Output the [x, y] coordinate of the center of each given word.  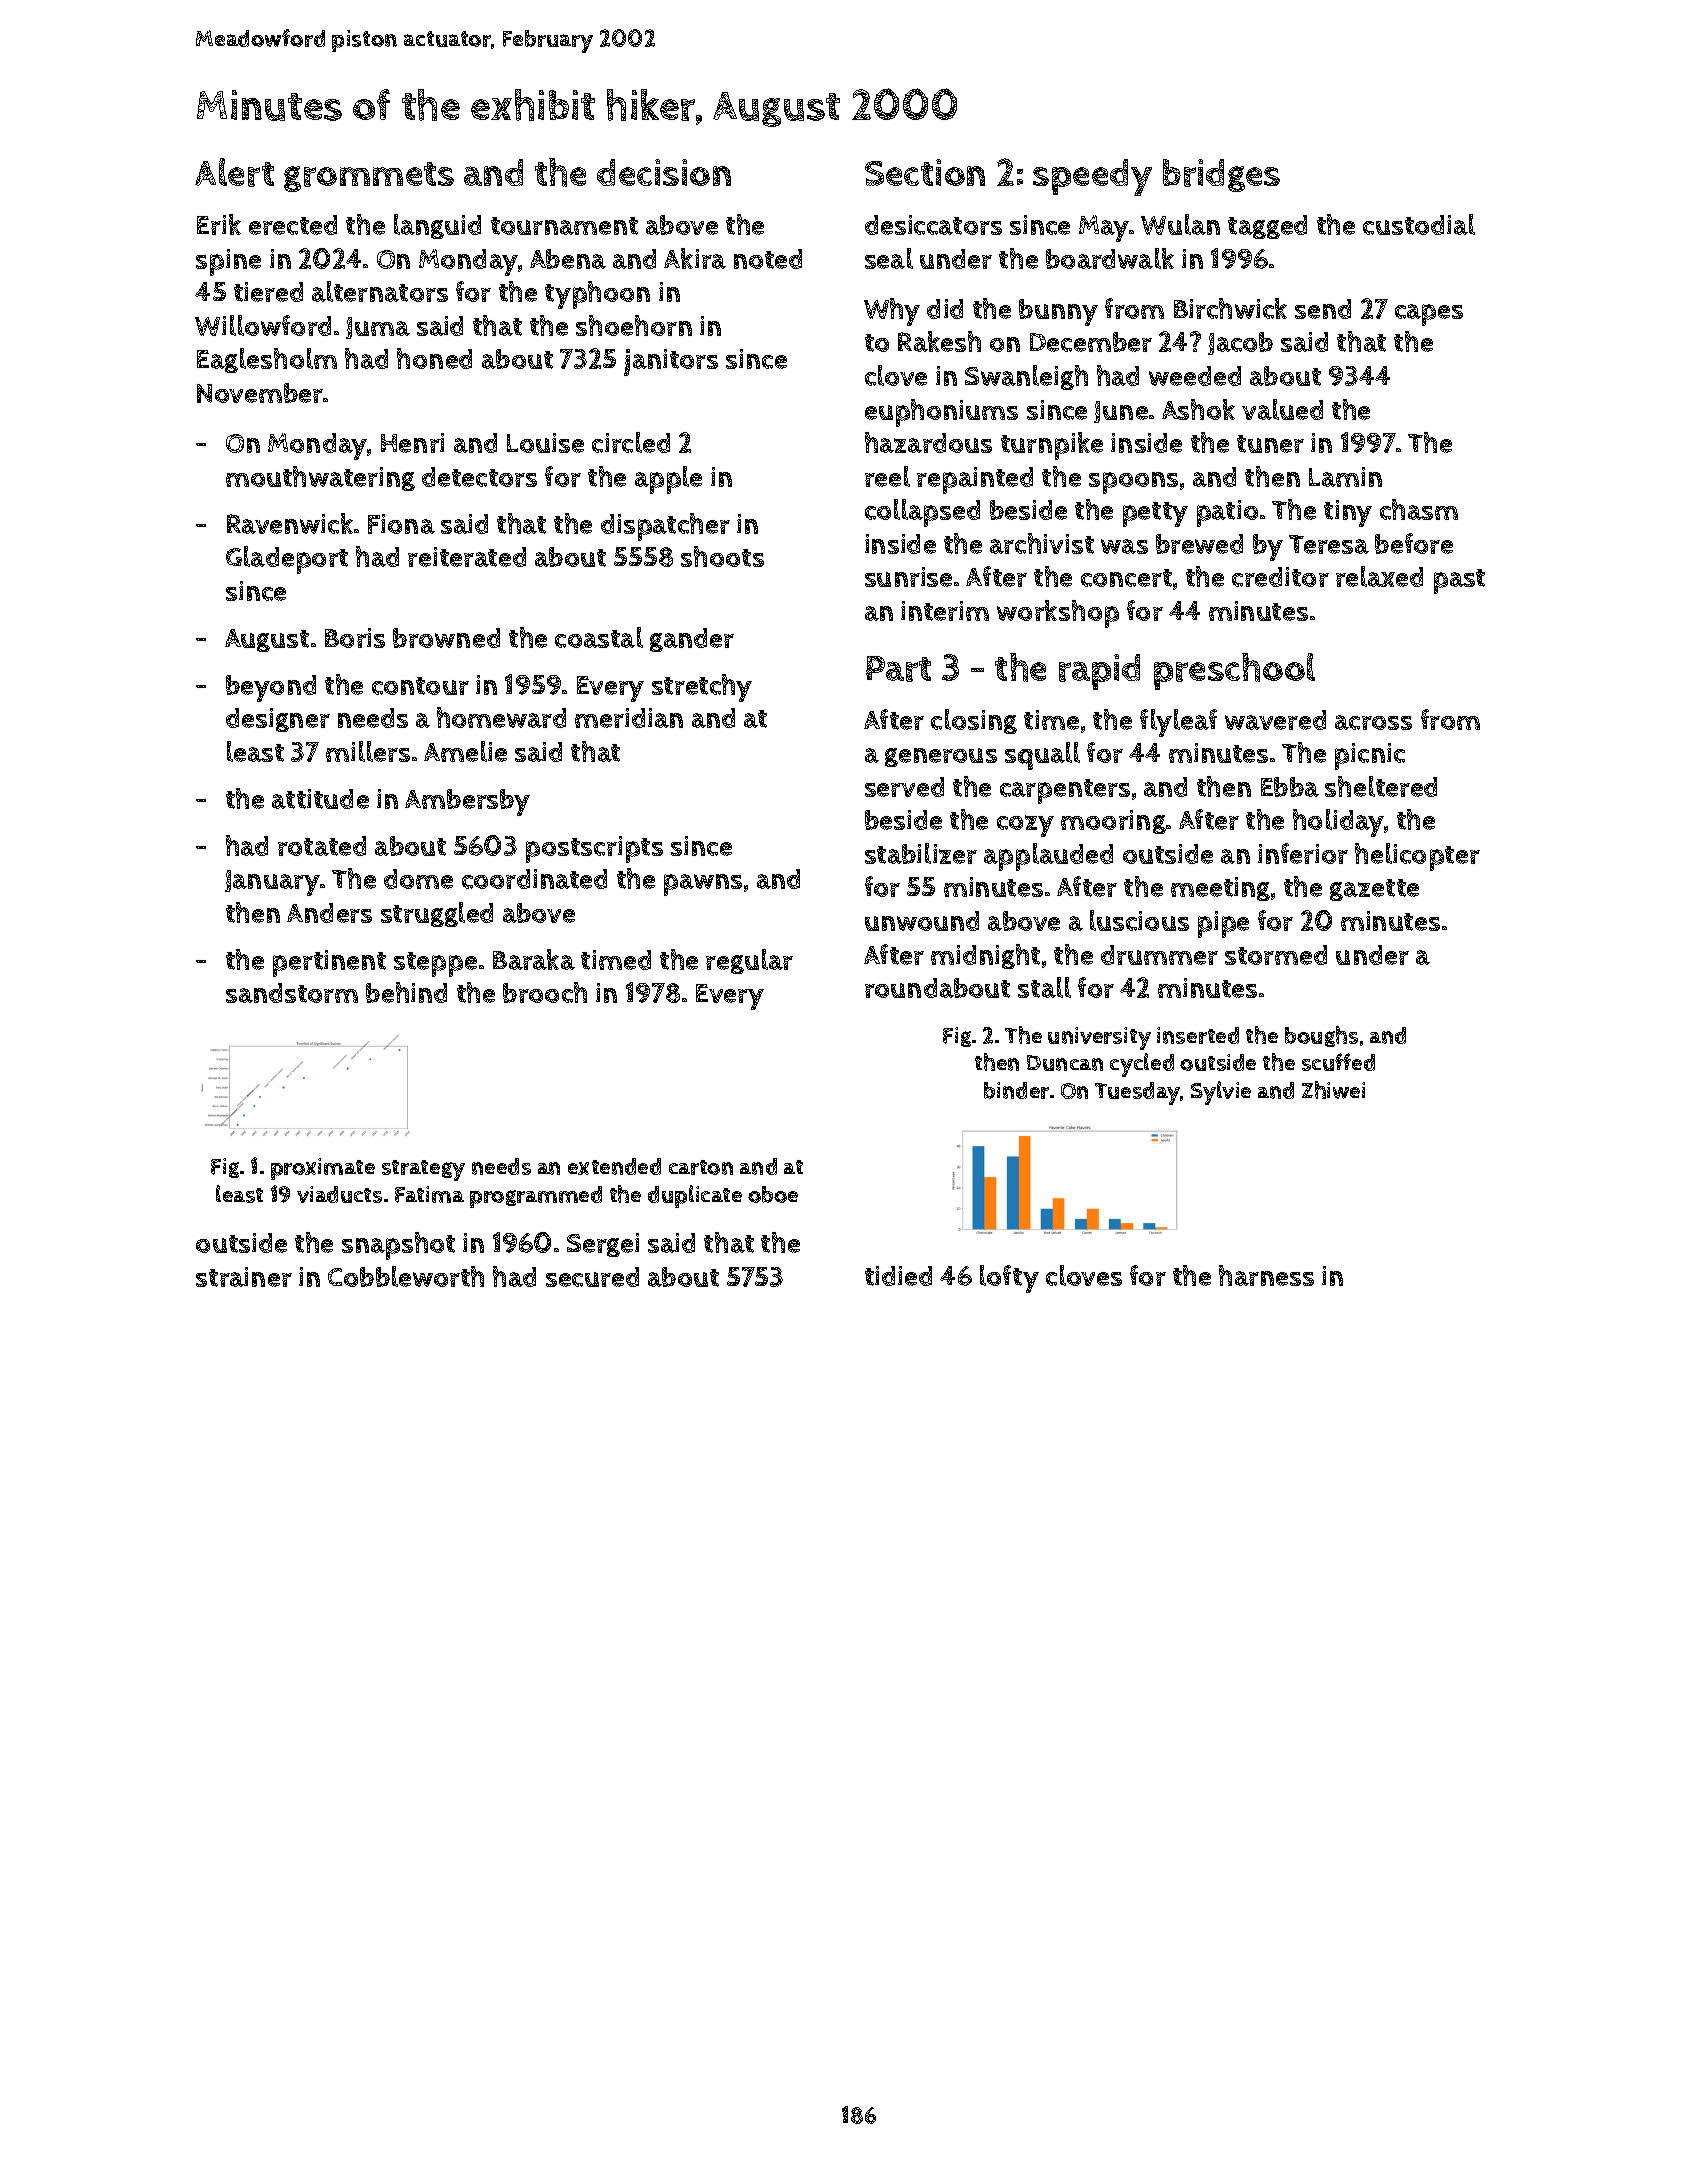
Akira [695, 258]
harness [1266, 1275]
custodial [1419, 224]
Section [925, 172]
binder [1016, 1090]
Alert [234, 172]
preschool [1234, 671]
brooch [545, 992]
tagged [1267, 227]
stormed [1276, 955]
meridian [629, 718]
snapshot [398, 1246]
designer [278, 720]
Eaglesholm [267, 360]
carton [701, 1167]
